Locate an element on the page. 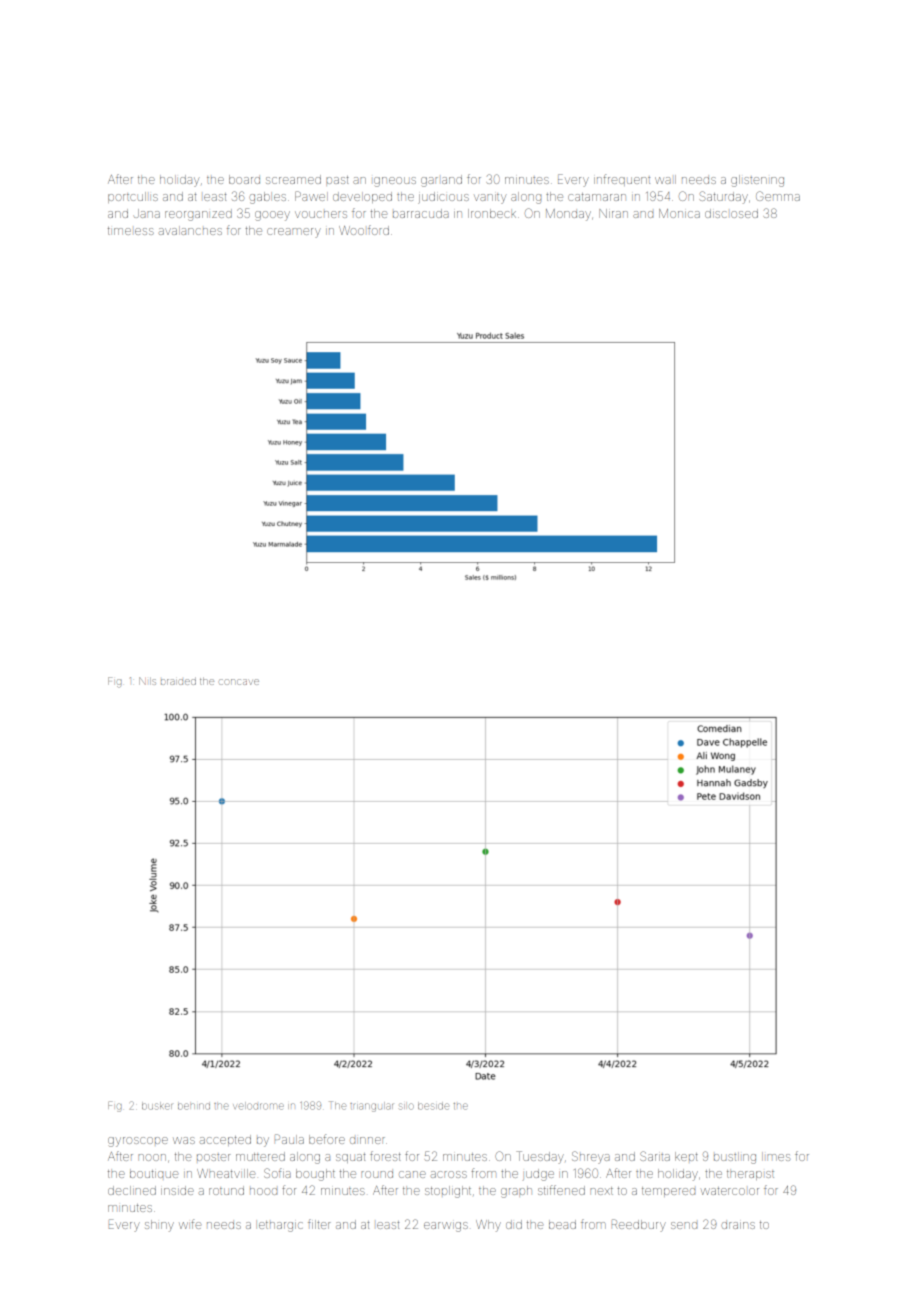 Image resolution: width=924 pixels, height=1308 pixels. concave is located at coordinates (239, 682).
